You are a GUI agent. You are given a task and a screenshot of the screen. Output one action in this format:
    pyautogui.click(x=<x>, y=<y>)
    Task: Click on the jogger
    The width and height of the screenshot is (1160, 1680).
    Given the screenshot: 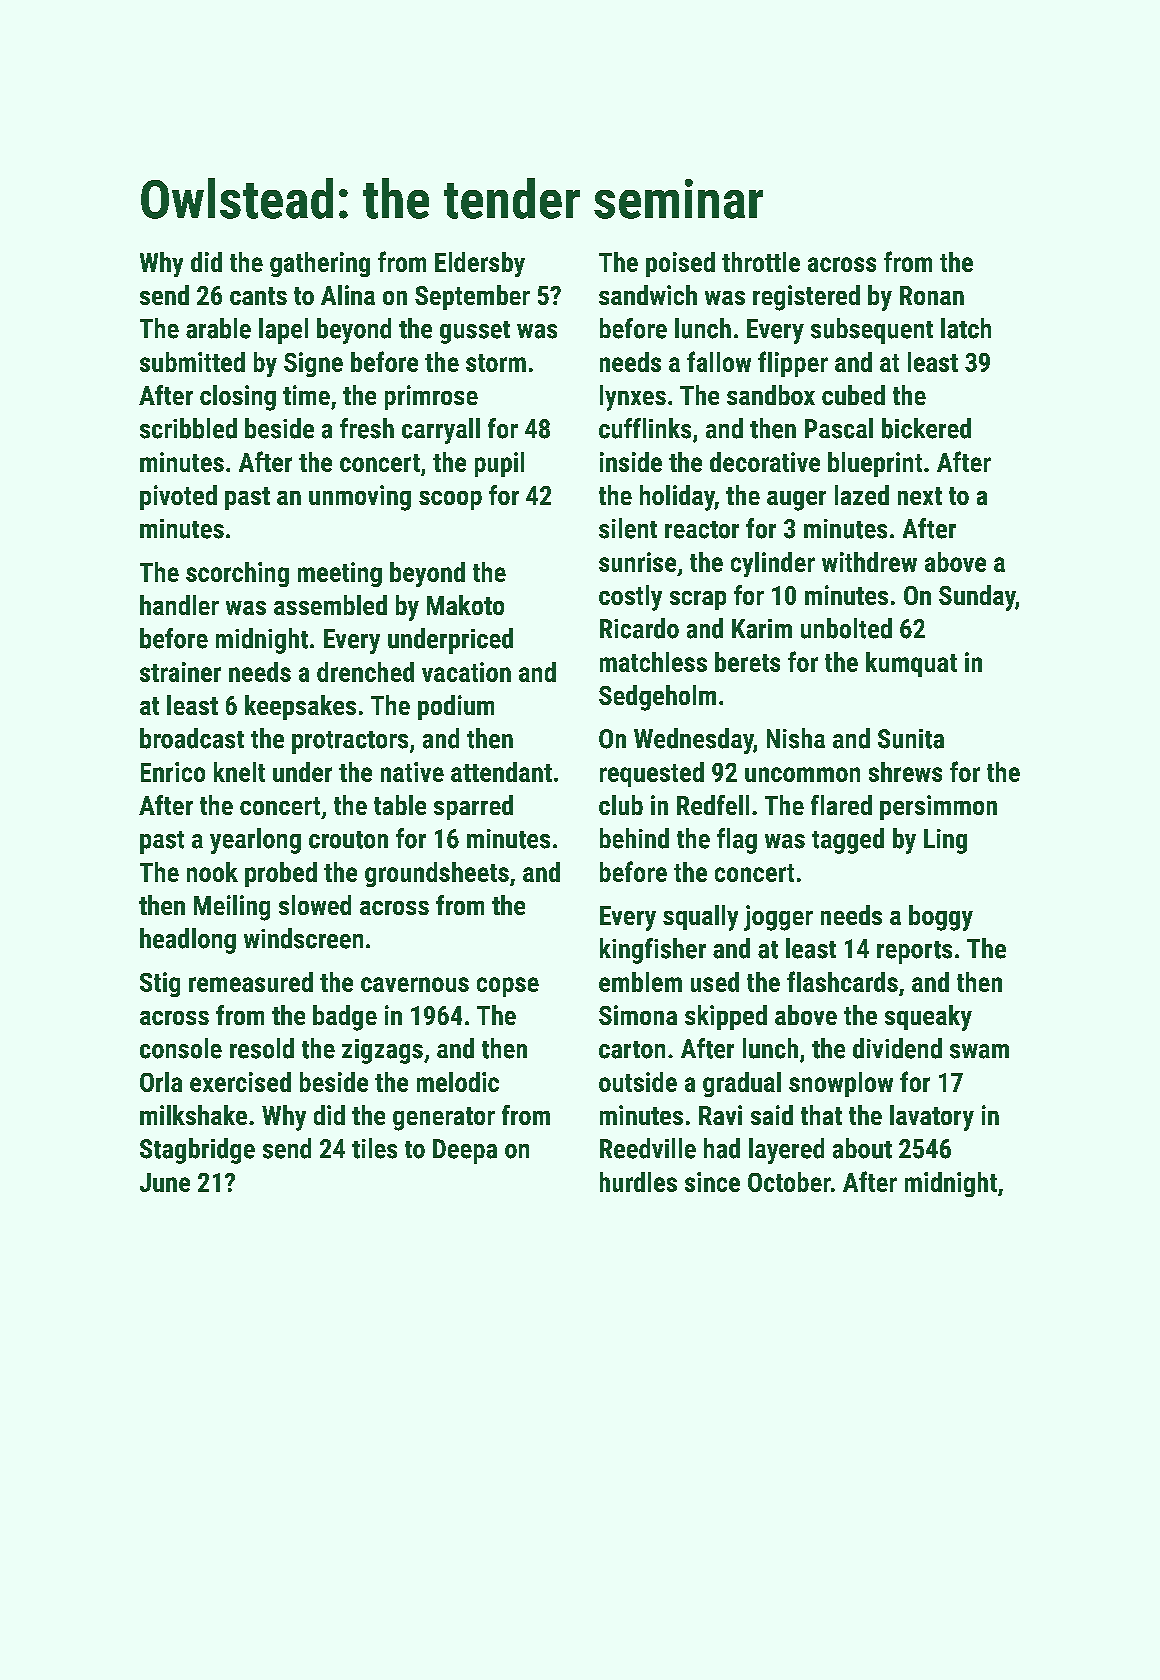 What is the action you would take?
    pyautogui.click(x=778, y=918)
